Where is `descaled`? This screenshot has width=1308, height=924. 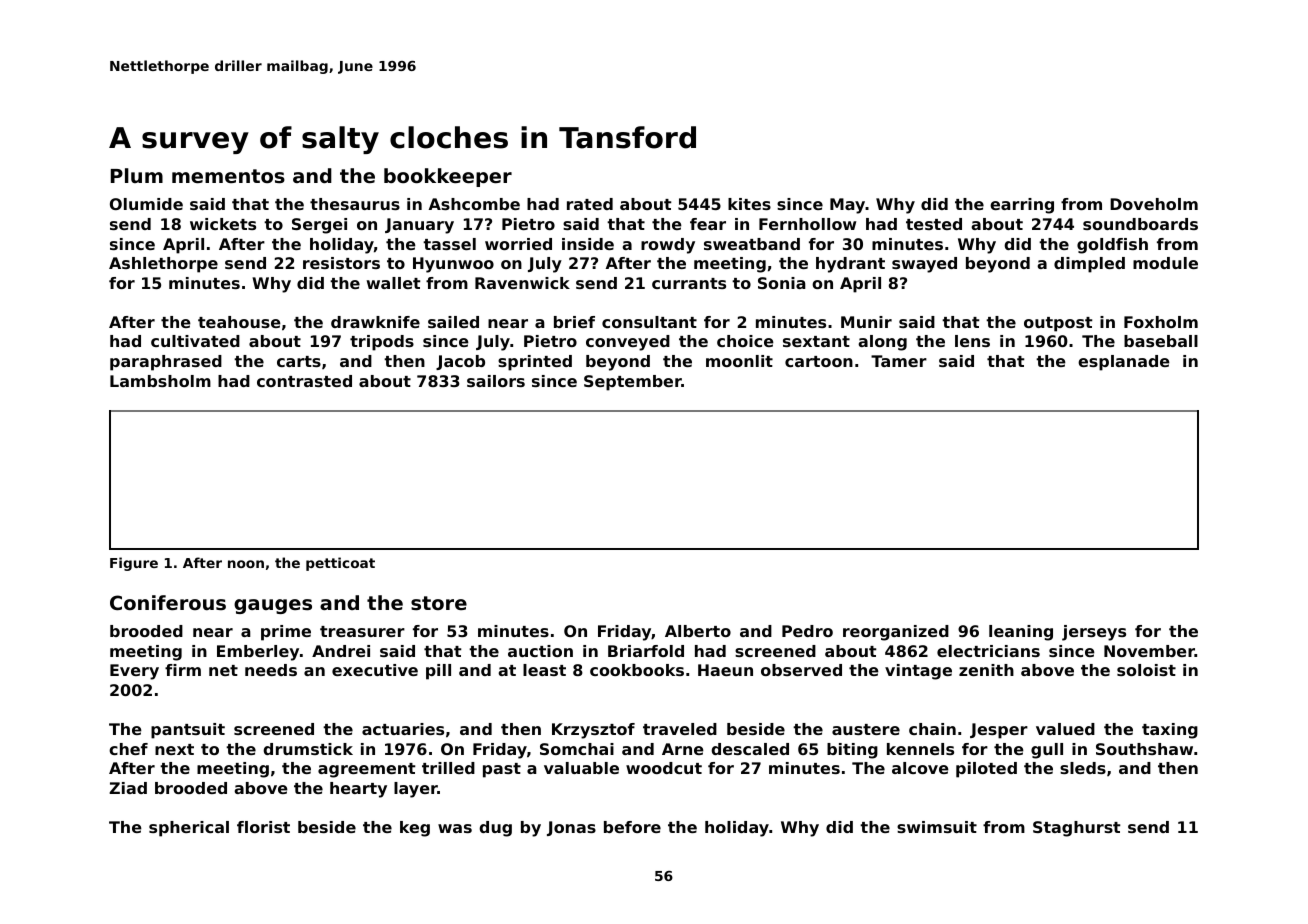
descaled is located at coordinates (750, 749).
